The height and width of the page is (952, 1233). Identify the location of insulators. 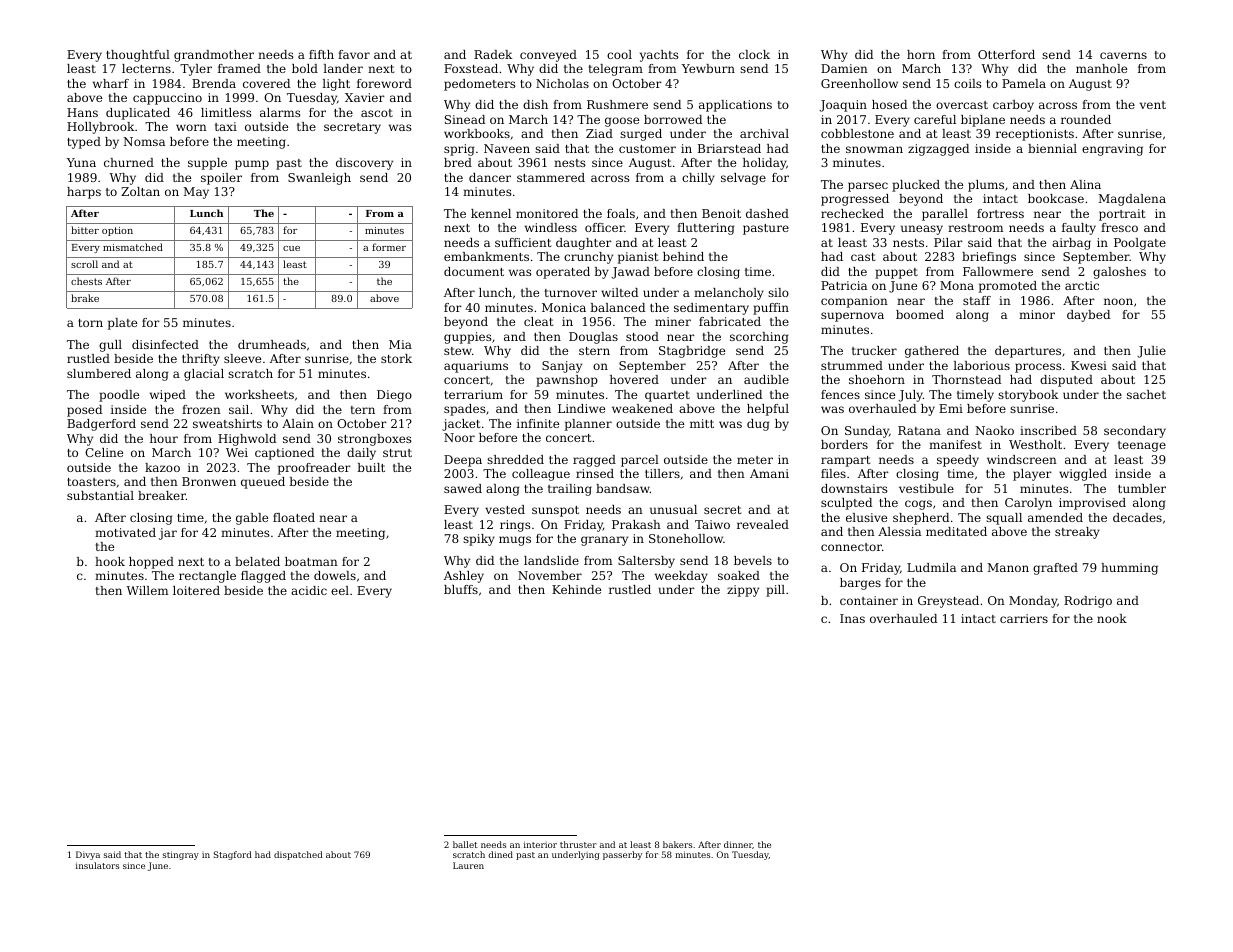
(97, 865).
